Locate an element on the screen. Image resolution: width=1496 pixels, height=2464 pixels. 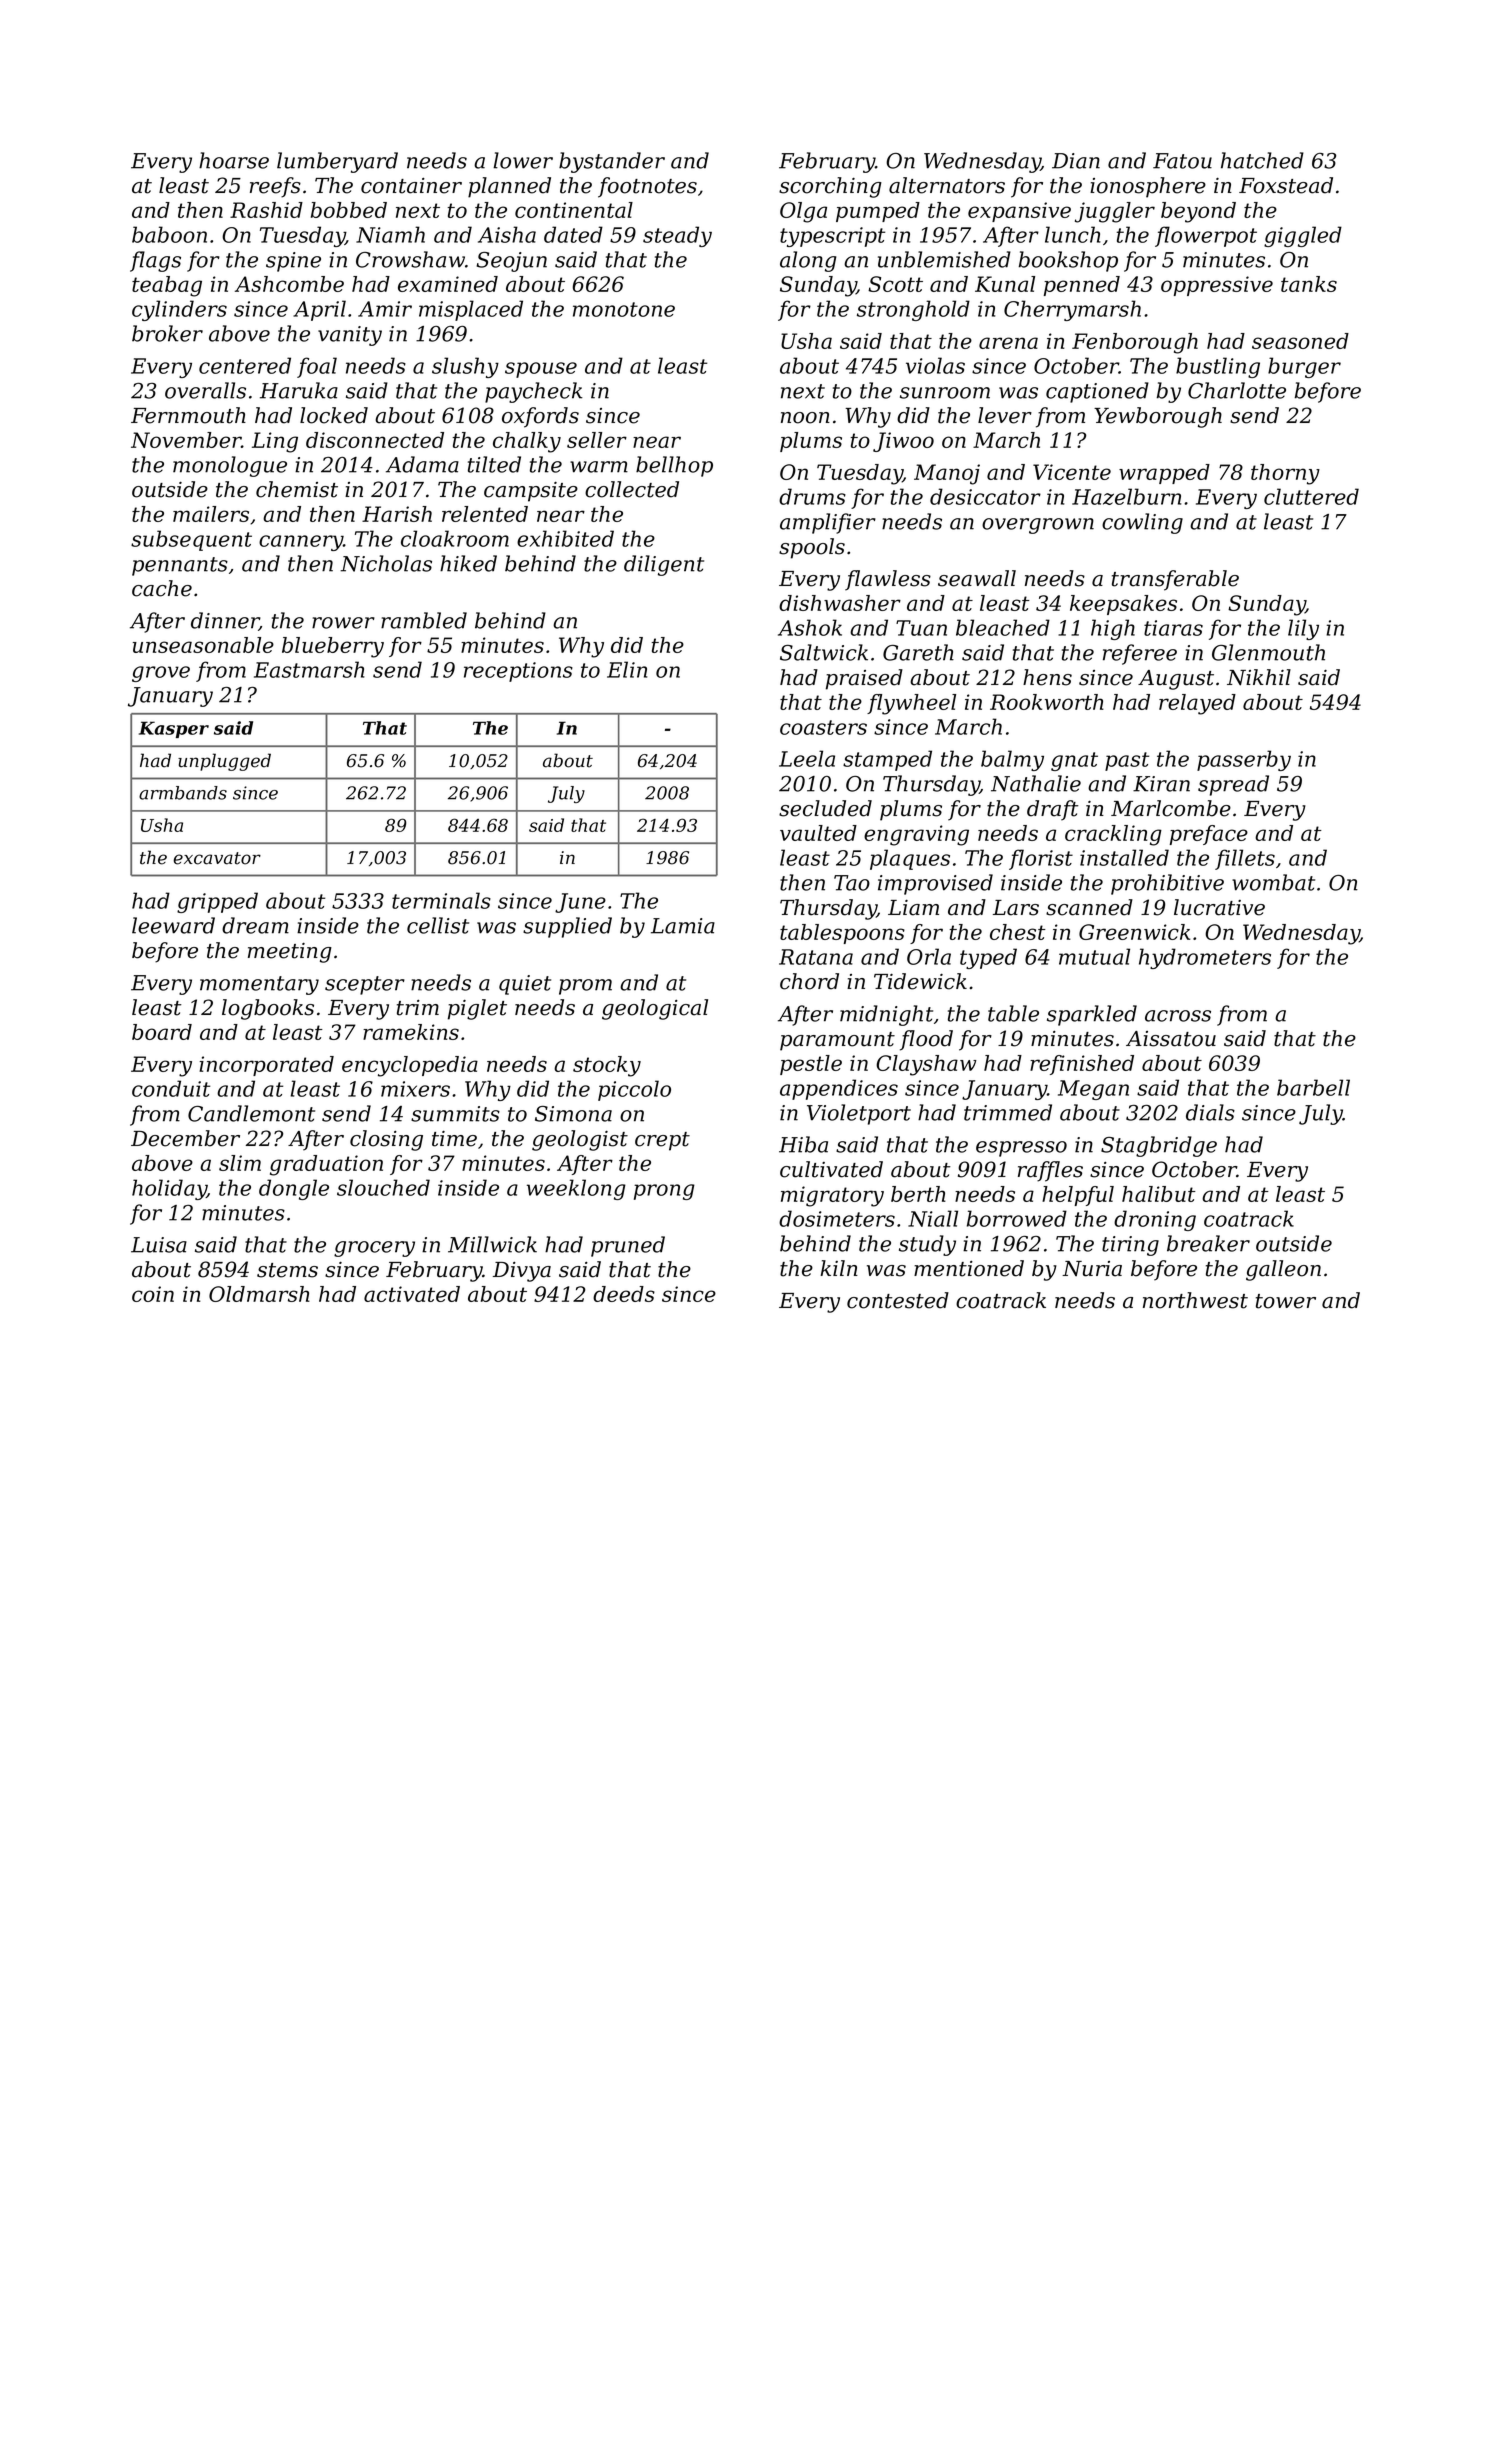
steady is located at coordinates (677, 236).
